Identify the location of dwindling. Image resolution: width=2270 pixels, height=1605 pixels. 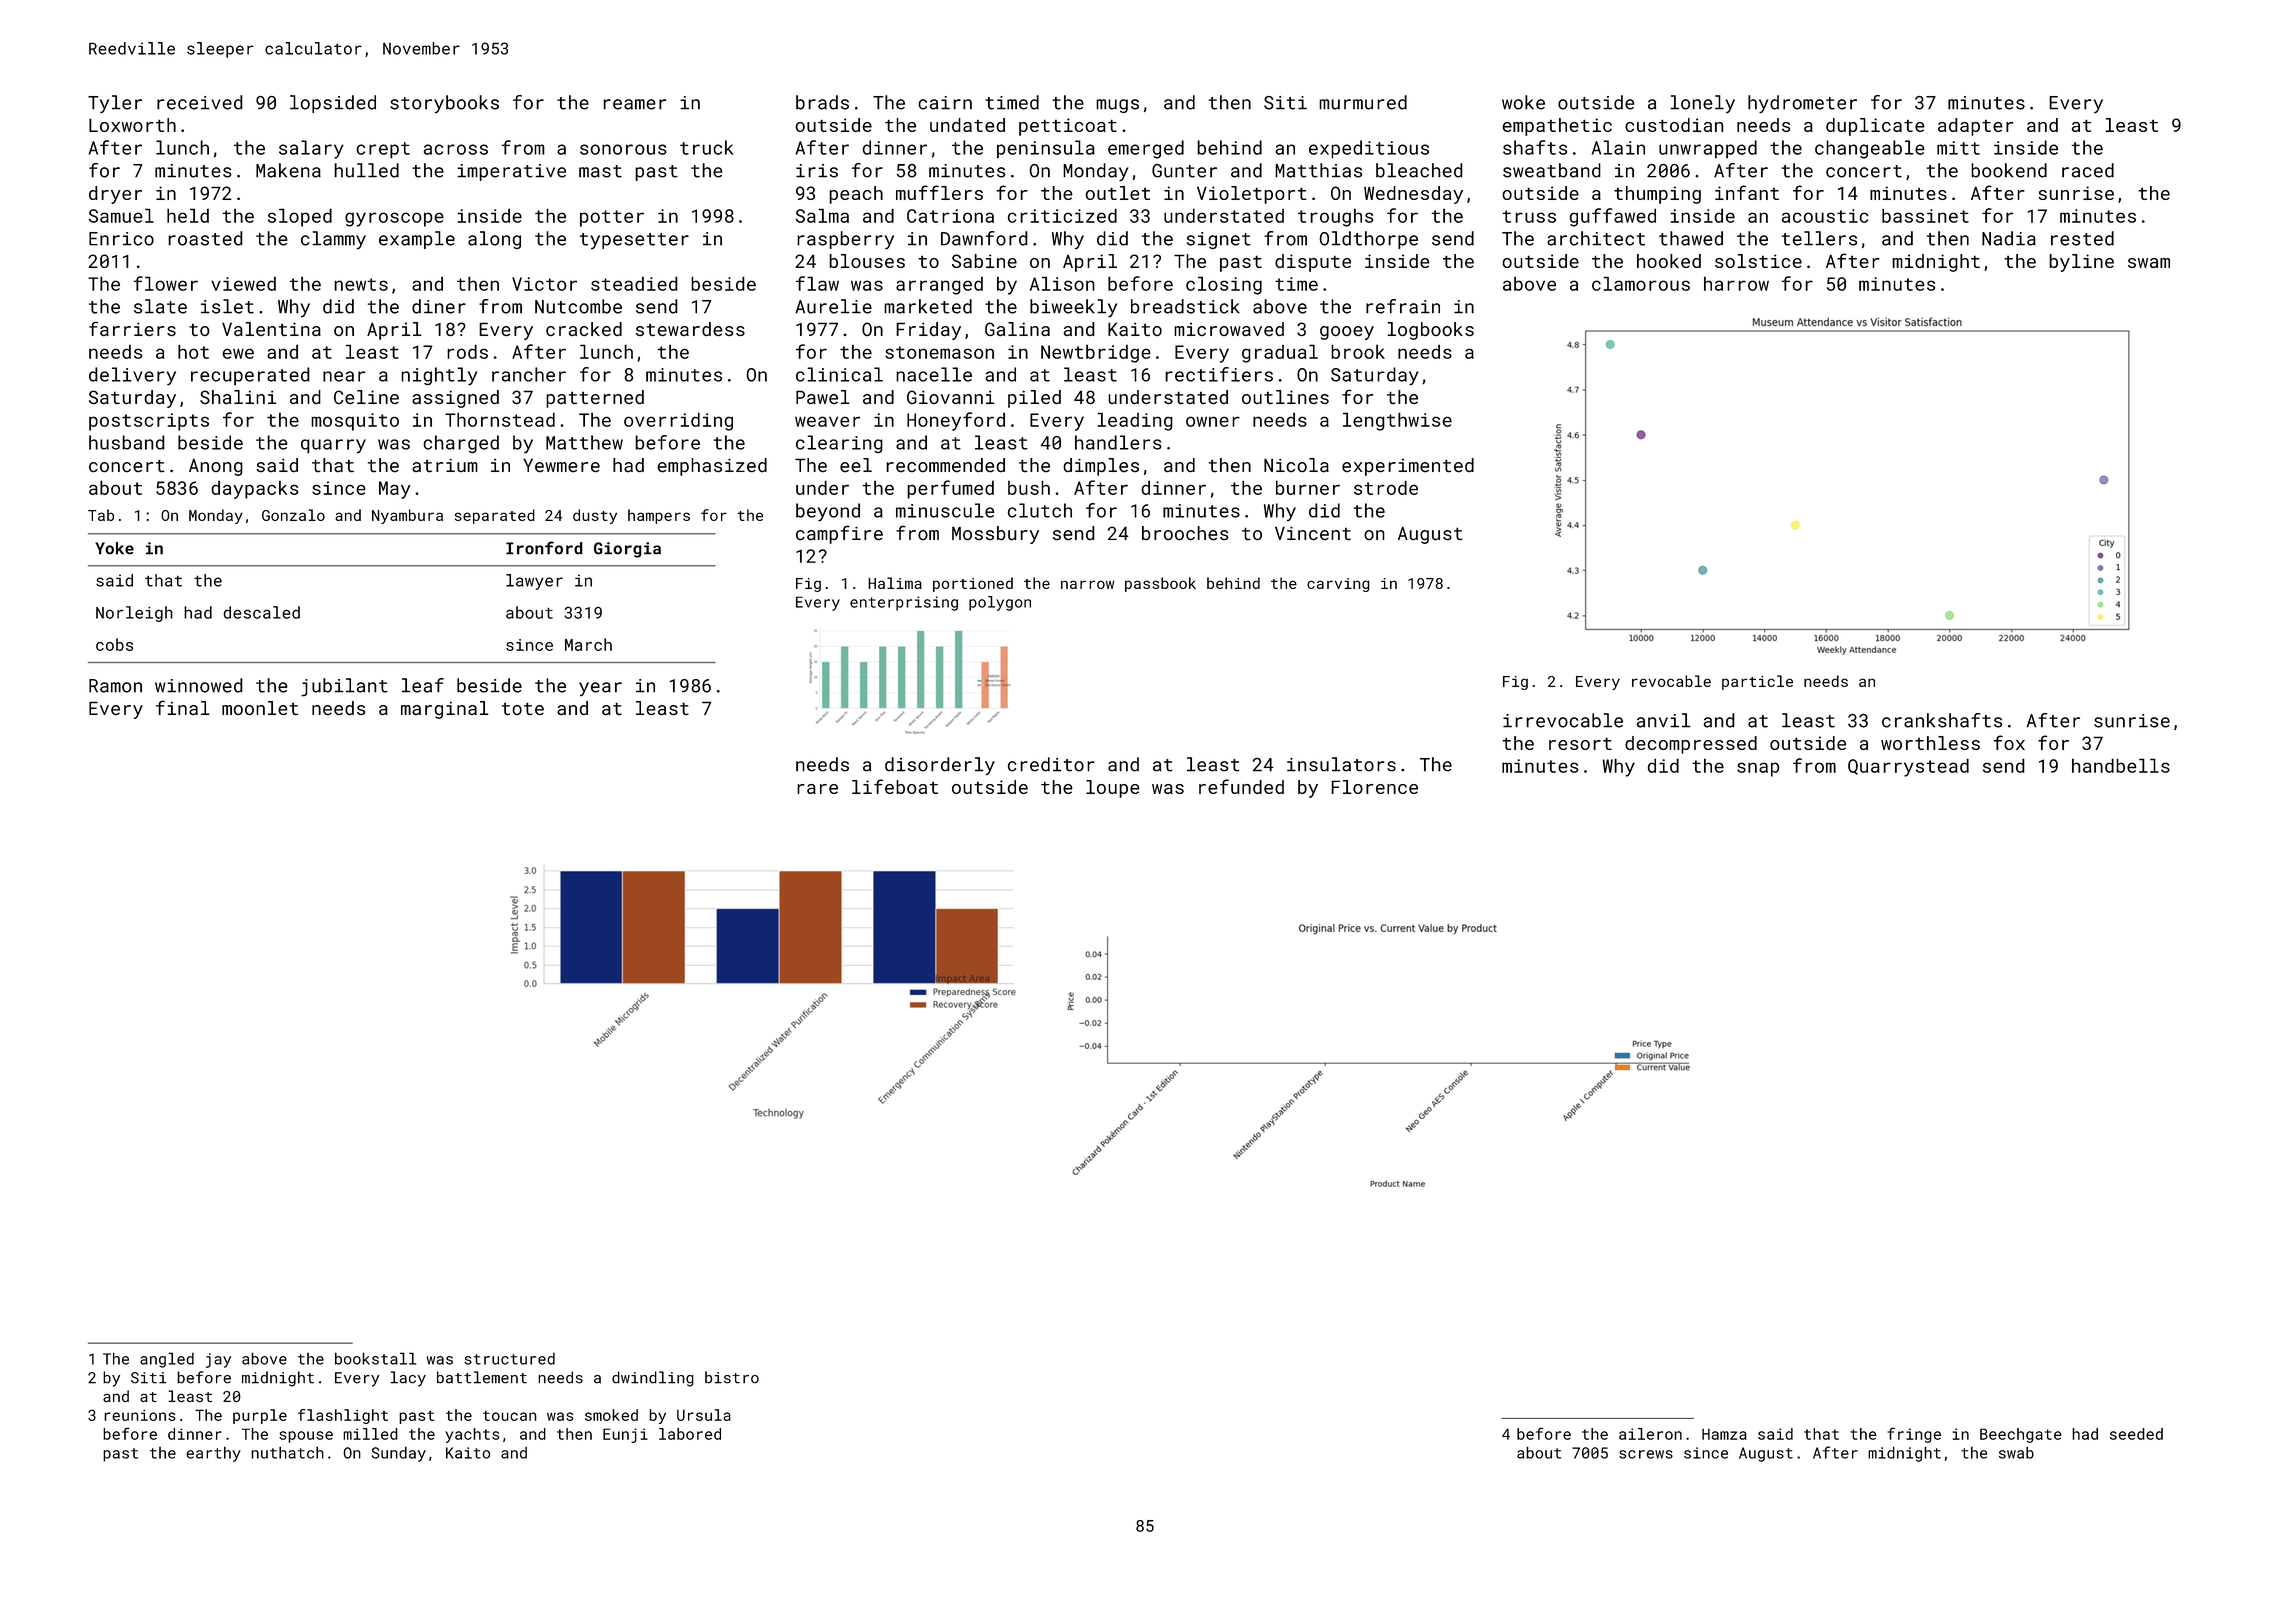
(653, 1379).
